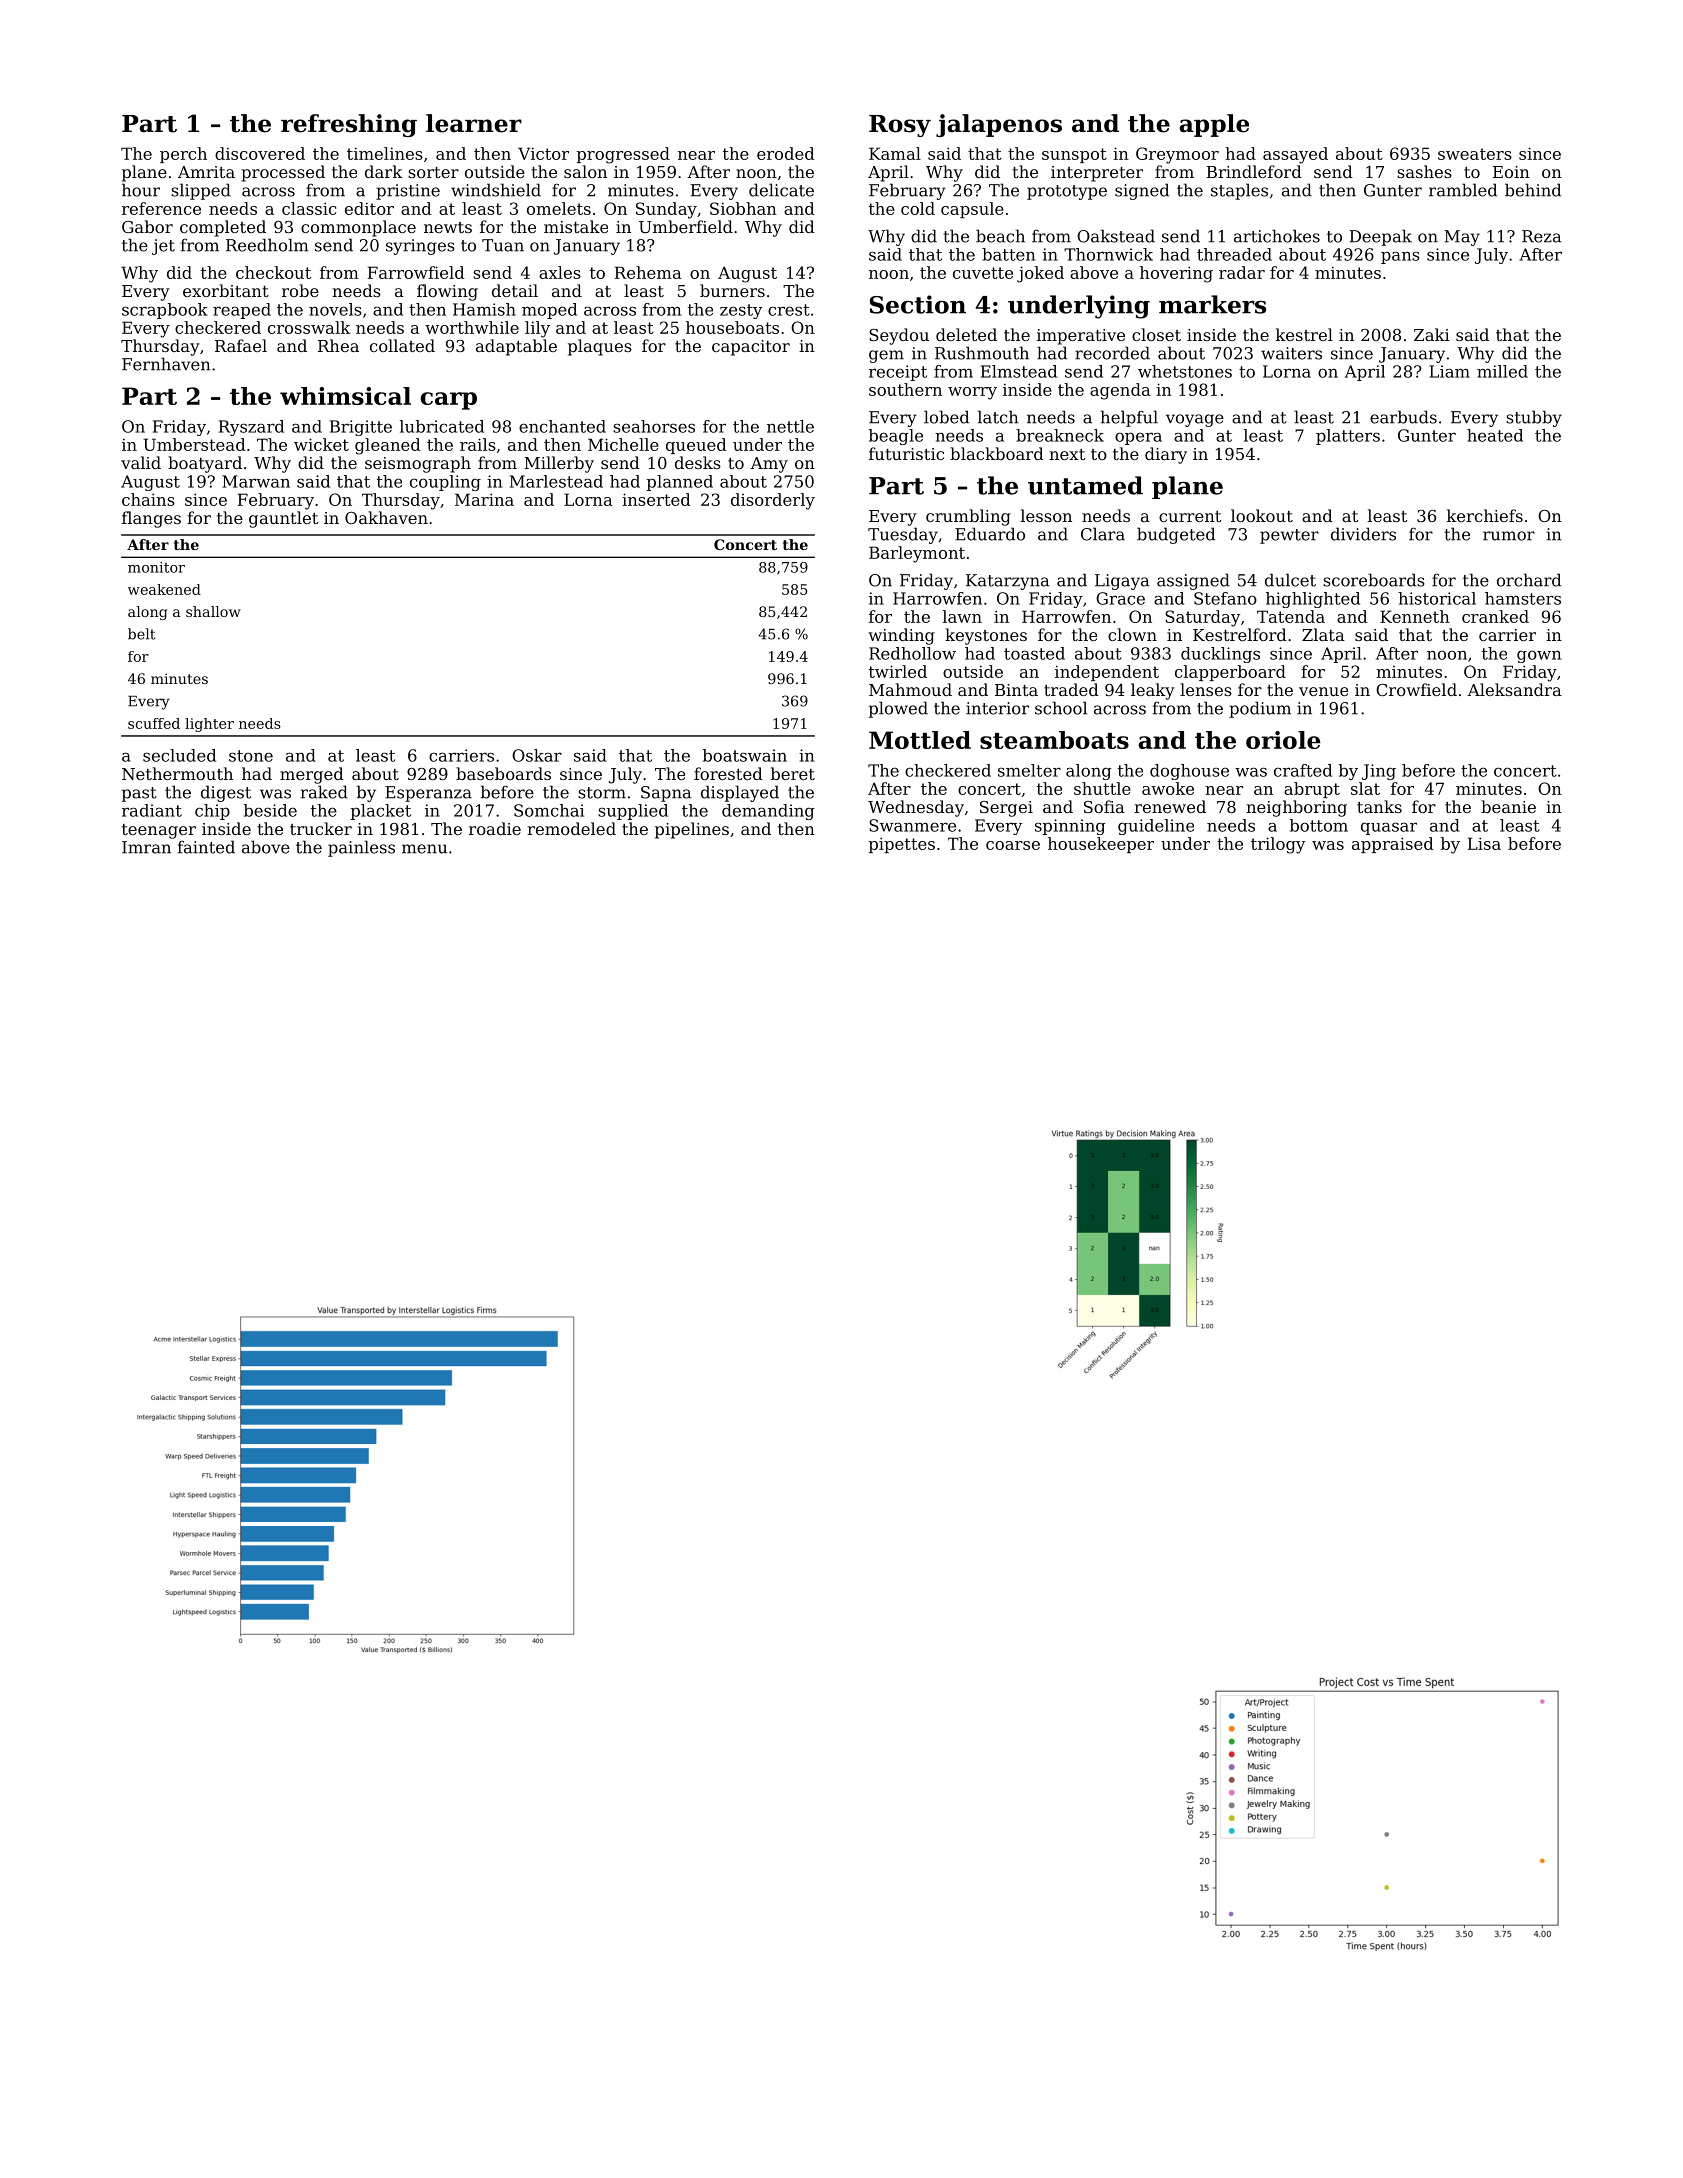 Image resolution: width=1683 pixels, height=2178 pixels. What do you see at coordinates (781, 190) in the screenshot?
I see `delicate` at bounding box center [781, 190].
